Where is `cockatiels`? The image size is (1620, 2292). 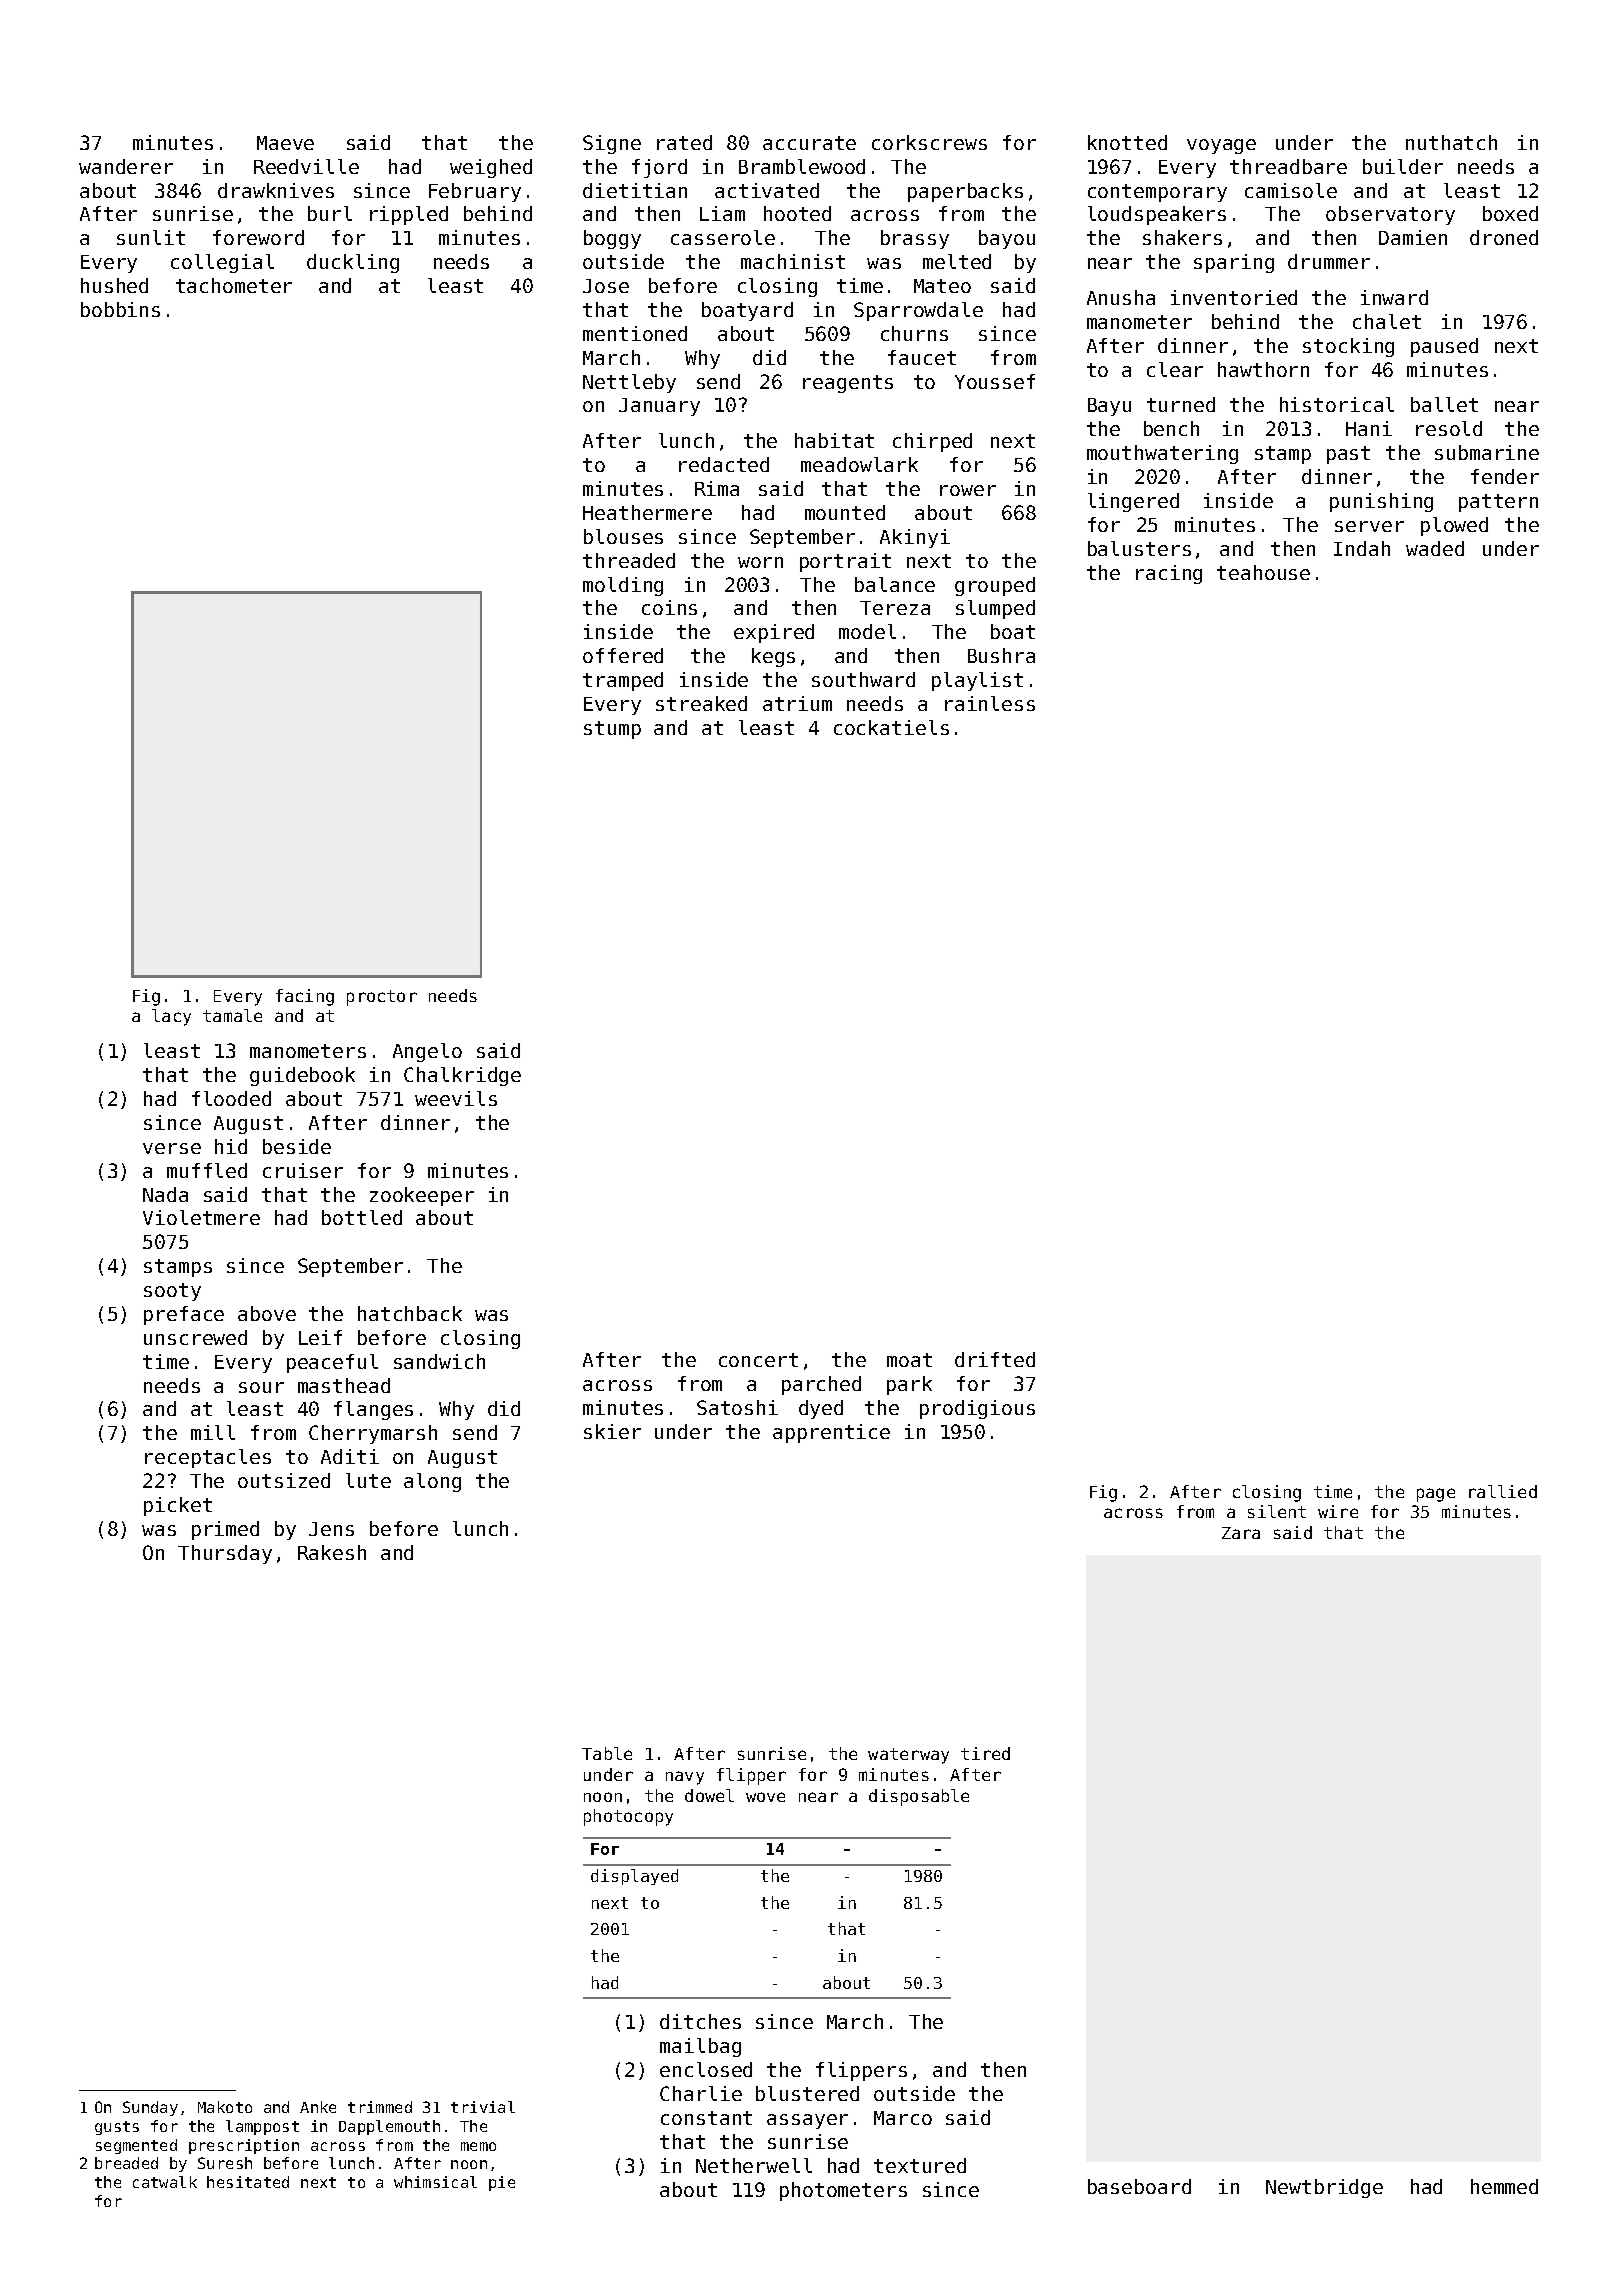 cockatiels is located at coordinates (891, 727).
